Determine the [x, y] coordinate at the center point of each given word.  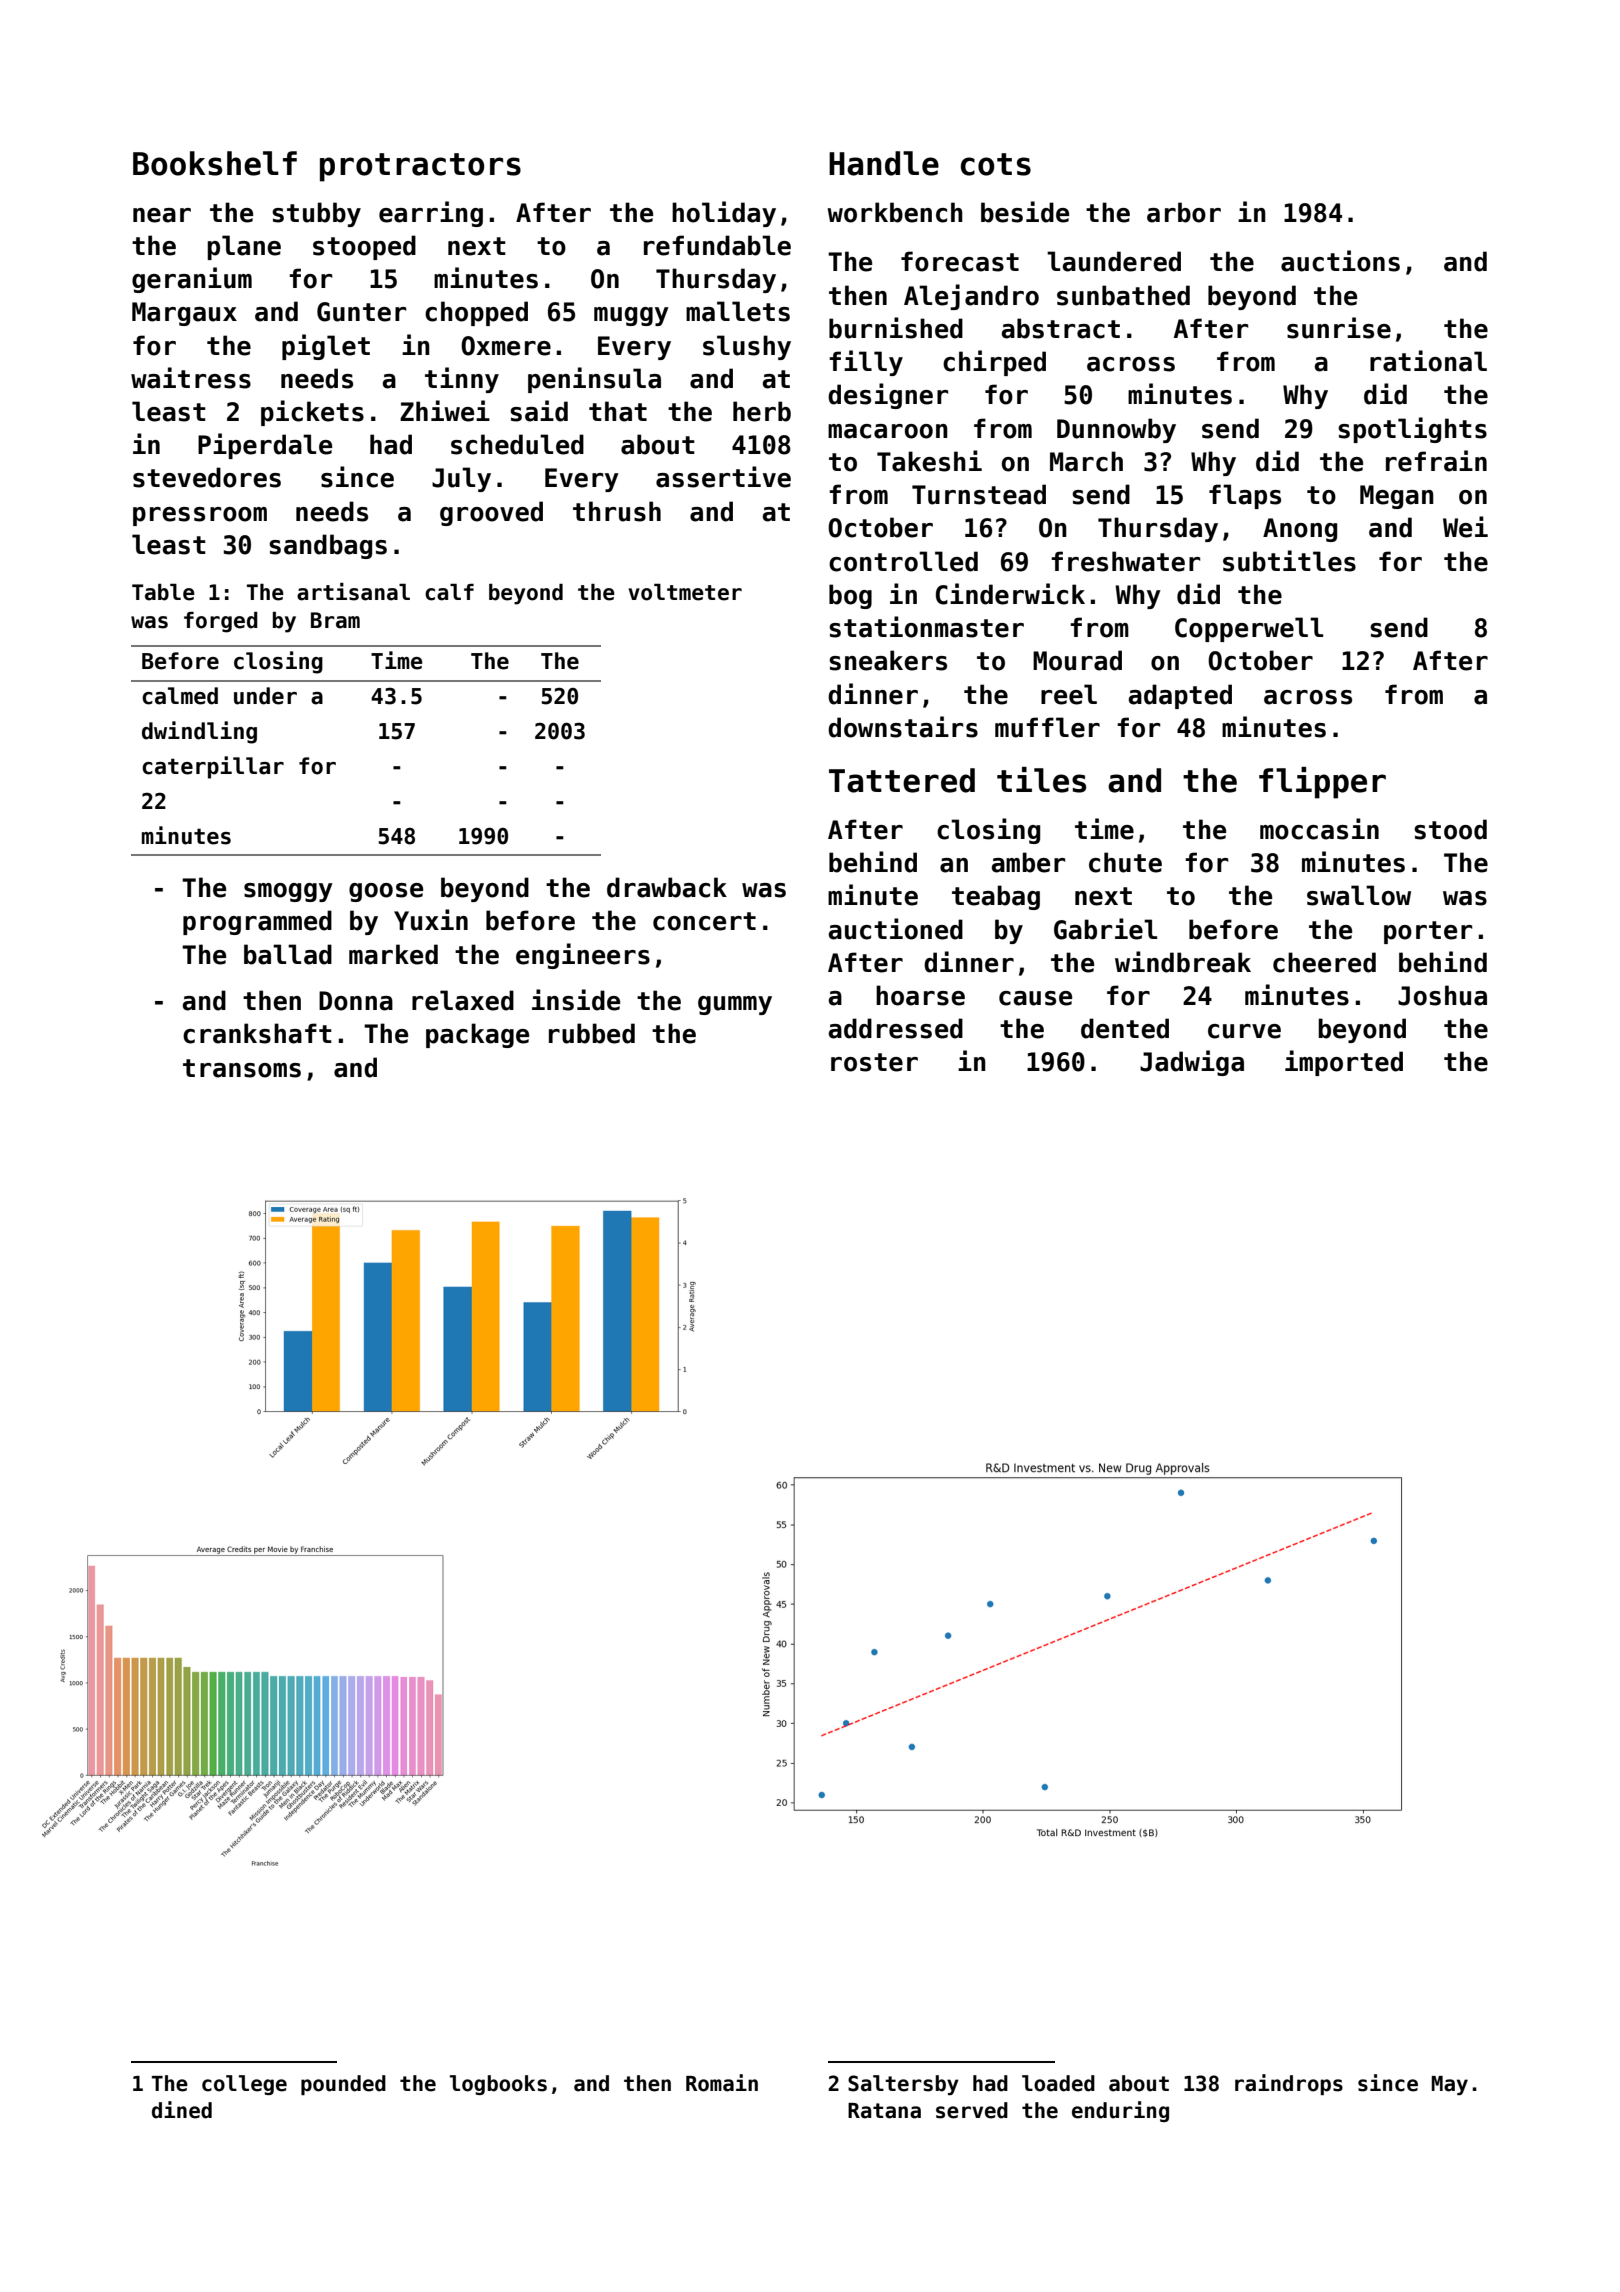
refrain [1436, 461]
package [477, 1035]
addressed [895, 1028]
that [618, 411]
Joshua [1442, 995]
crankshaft [257, 1033]
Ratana [884, 2111]
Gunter [361, 312]
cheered [1324, 962]
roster [874, 1062]
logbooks [498, 2085]
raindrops [1289, 2084]
